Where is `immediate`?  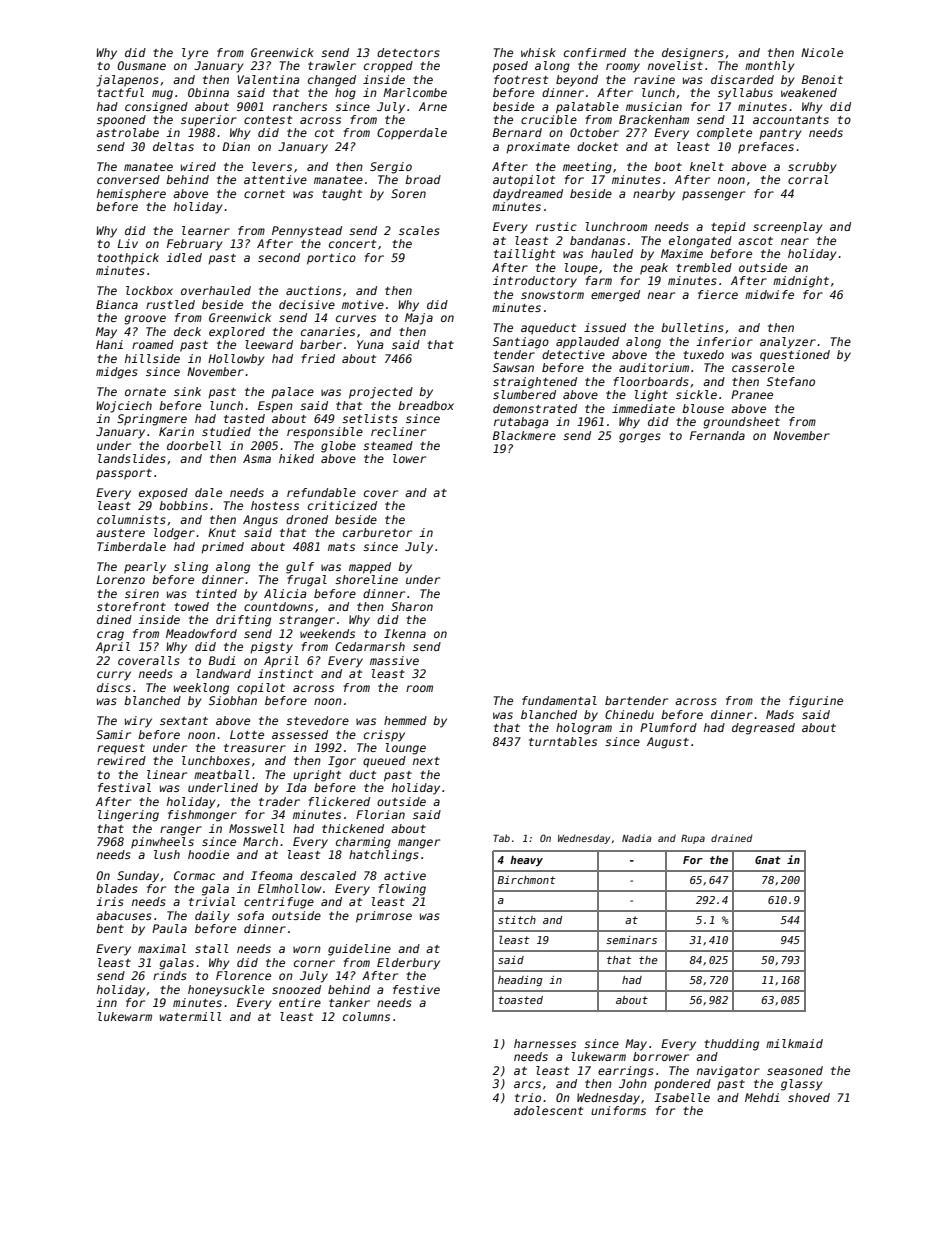
immediate is located at coordinates (643, 408).
